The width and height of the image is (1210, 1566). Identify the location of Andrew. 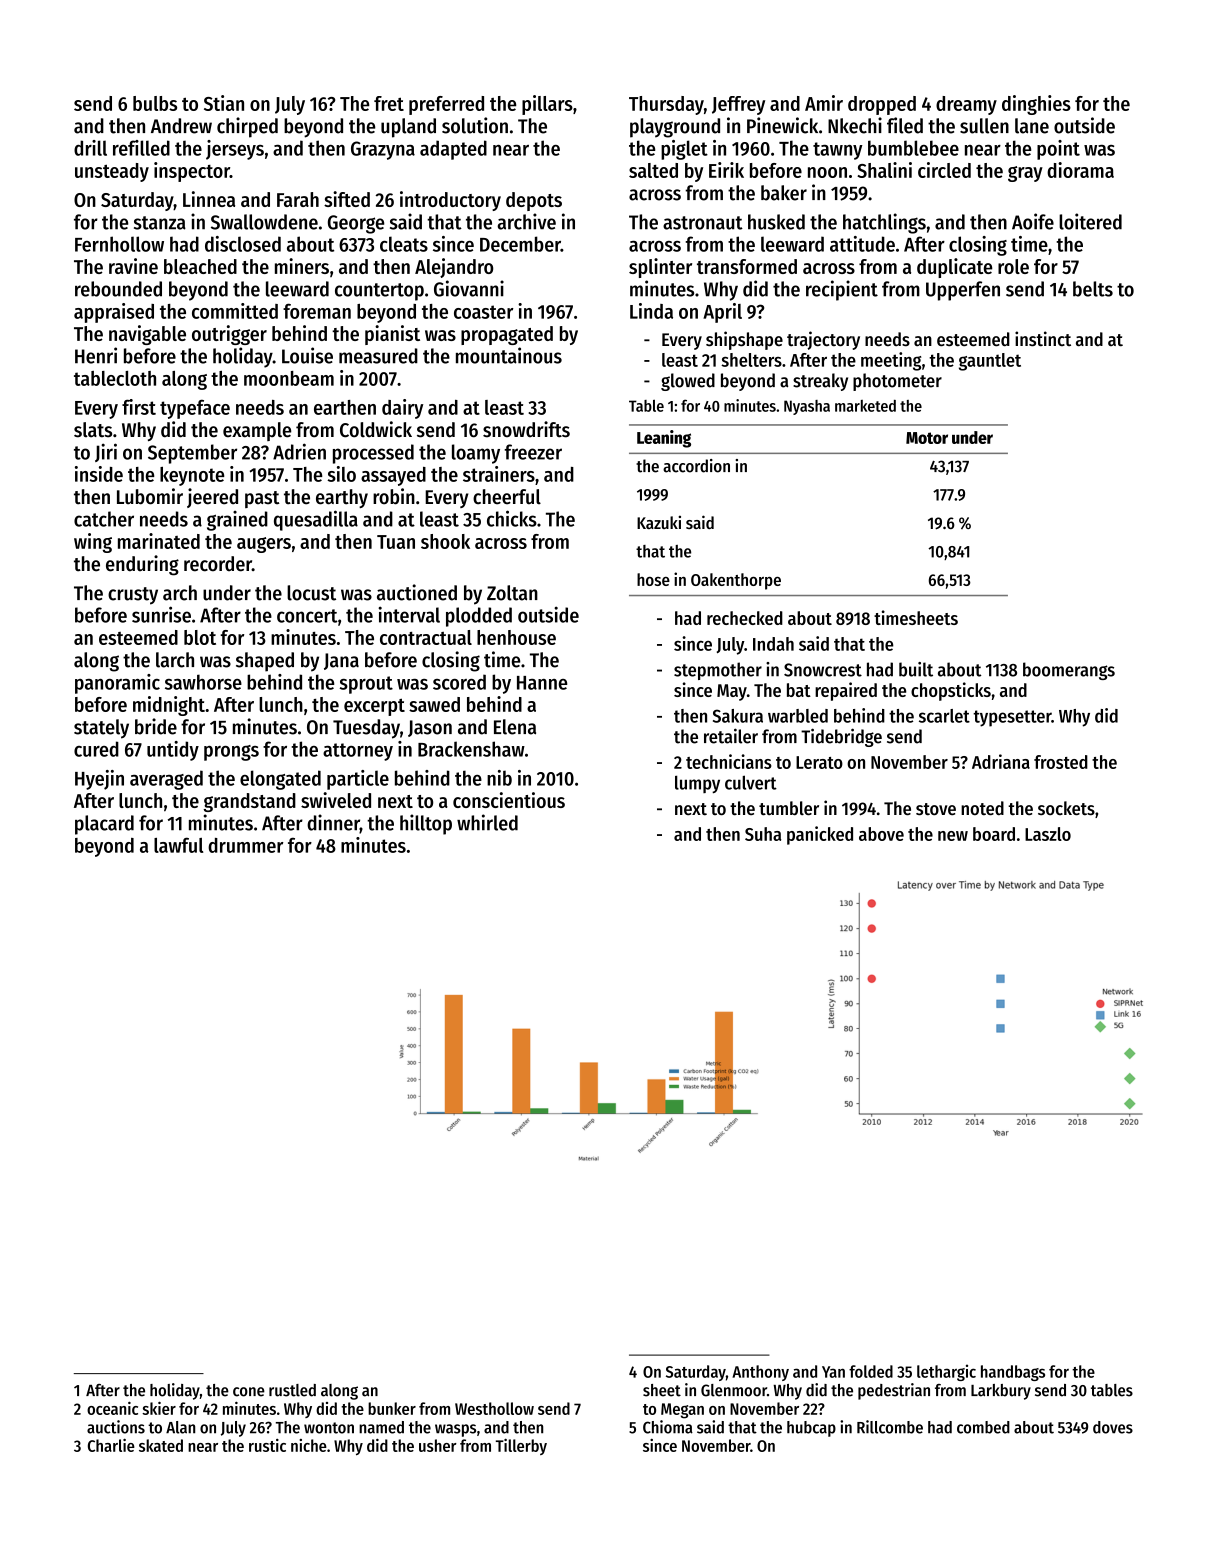
(181, 126).
